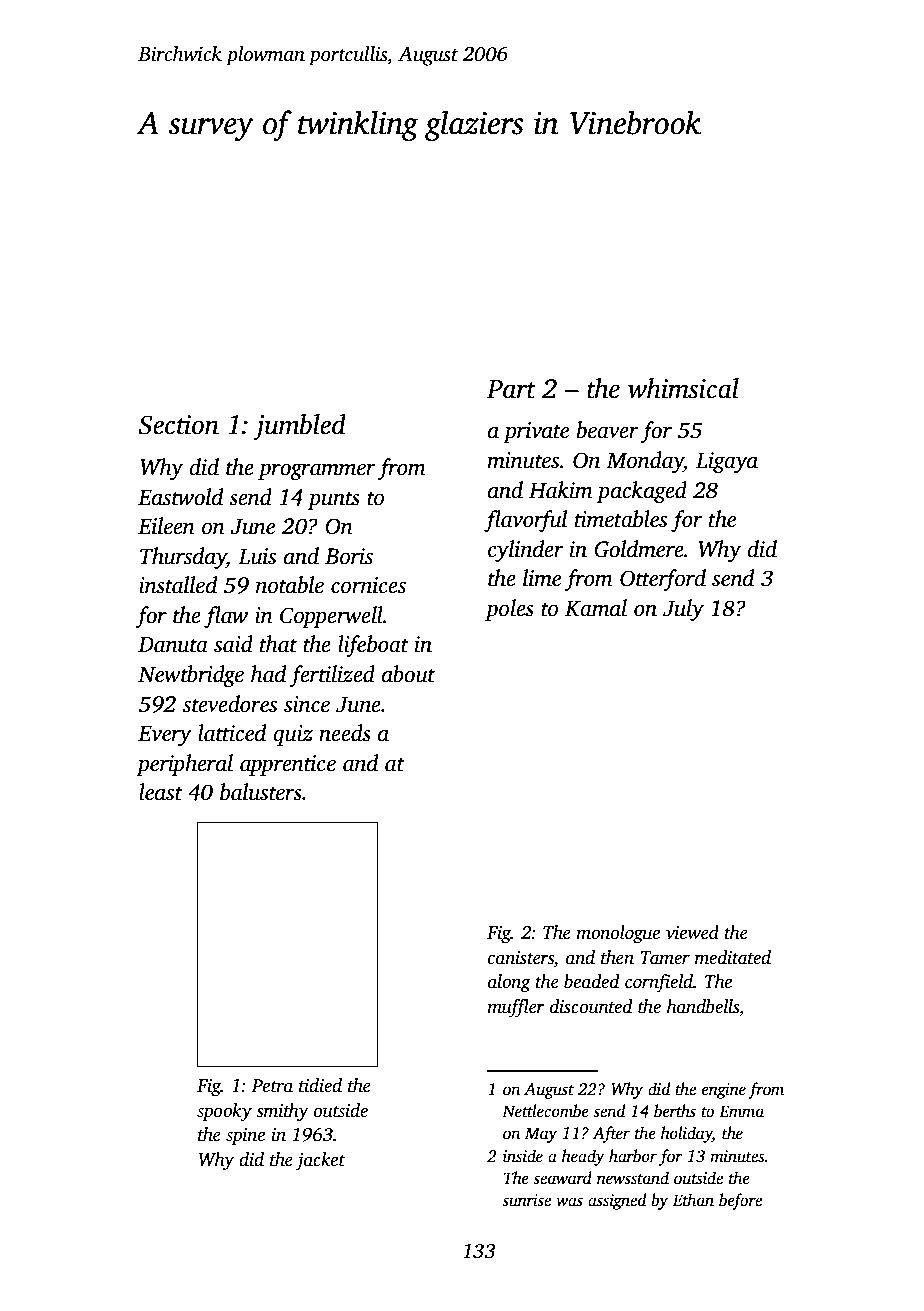  Describe the element at coordinates (526, 551) in the screenshot. I see `cylinder` at that location.
